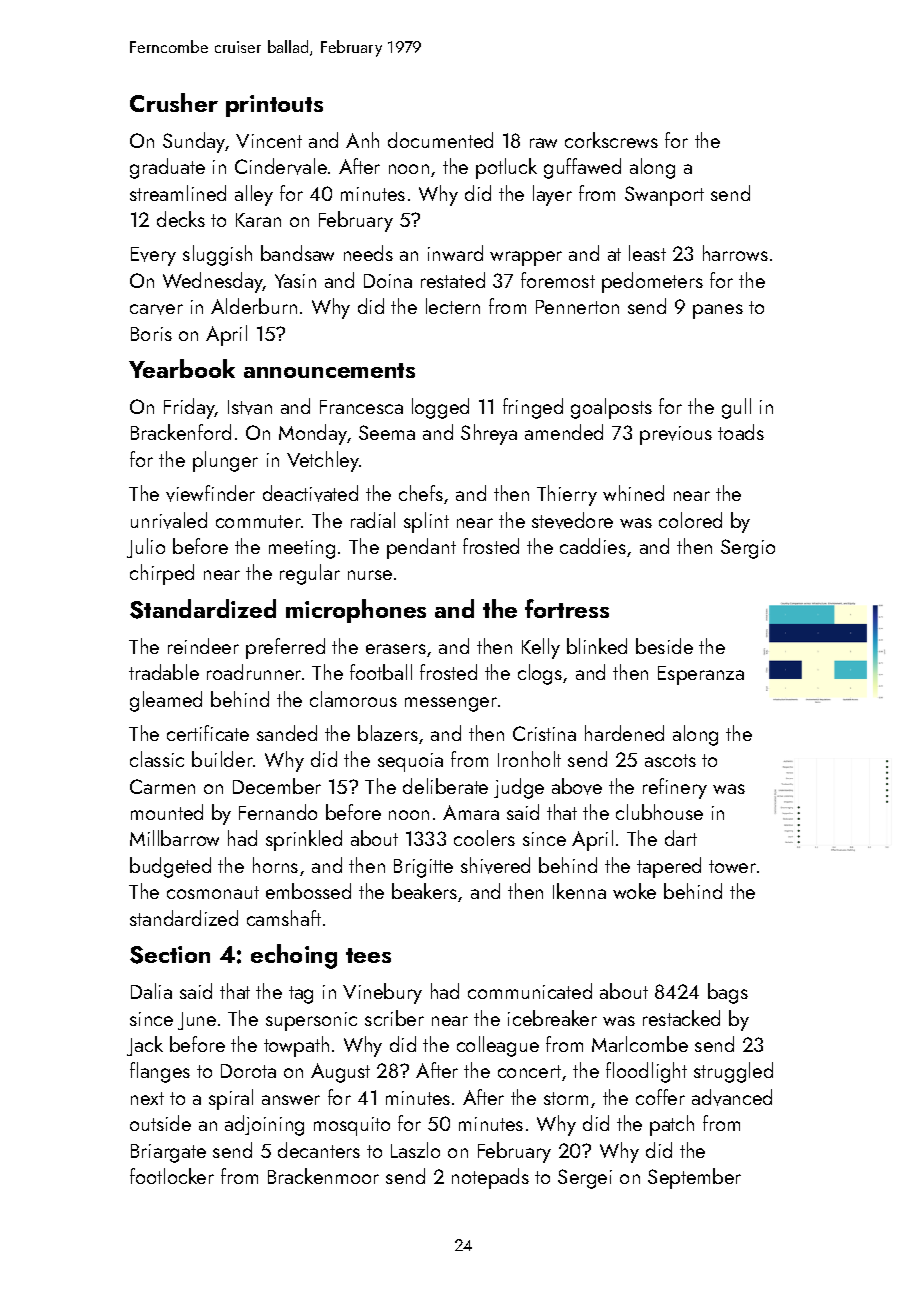 The width and height of the screenshot is (908, 1316). What do you see at coordinates (579, 891) in the screenshot?
I see `Ikenna` at bounding box center [579, 891].
